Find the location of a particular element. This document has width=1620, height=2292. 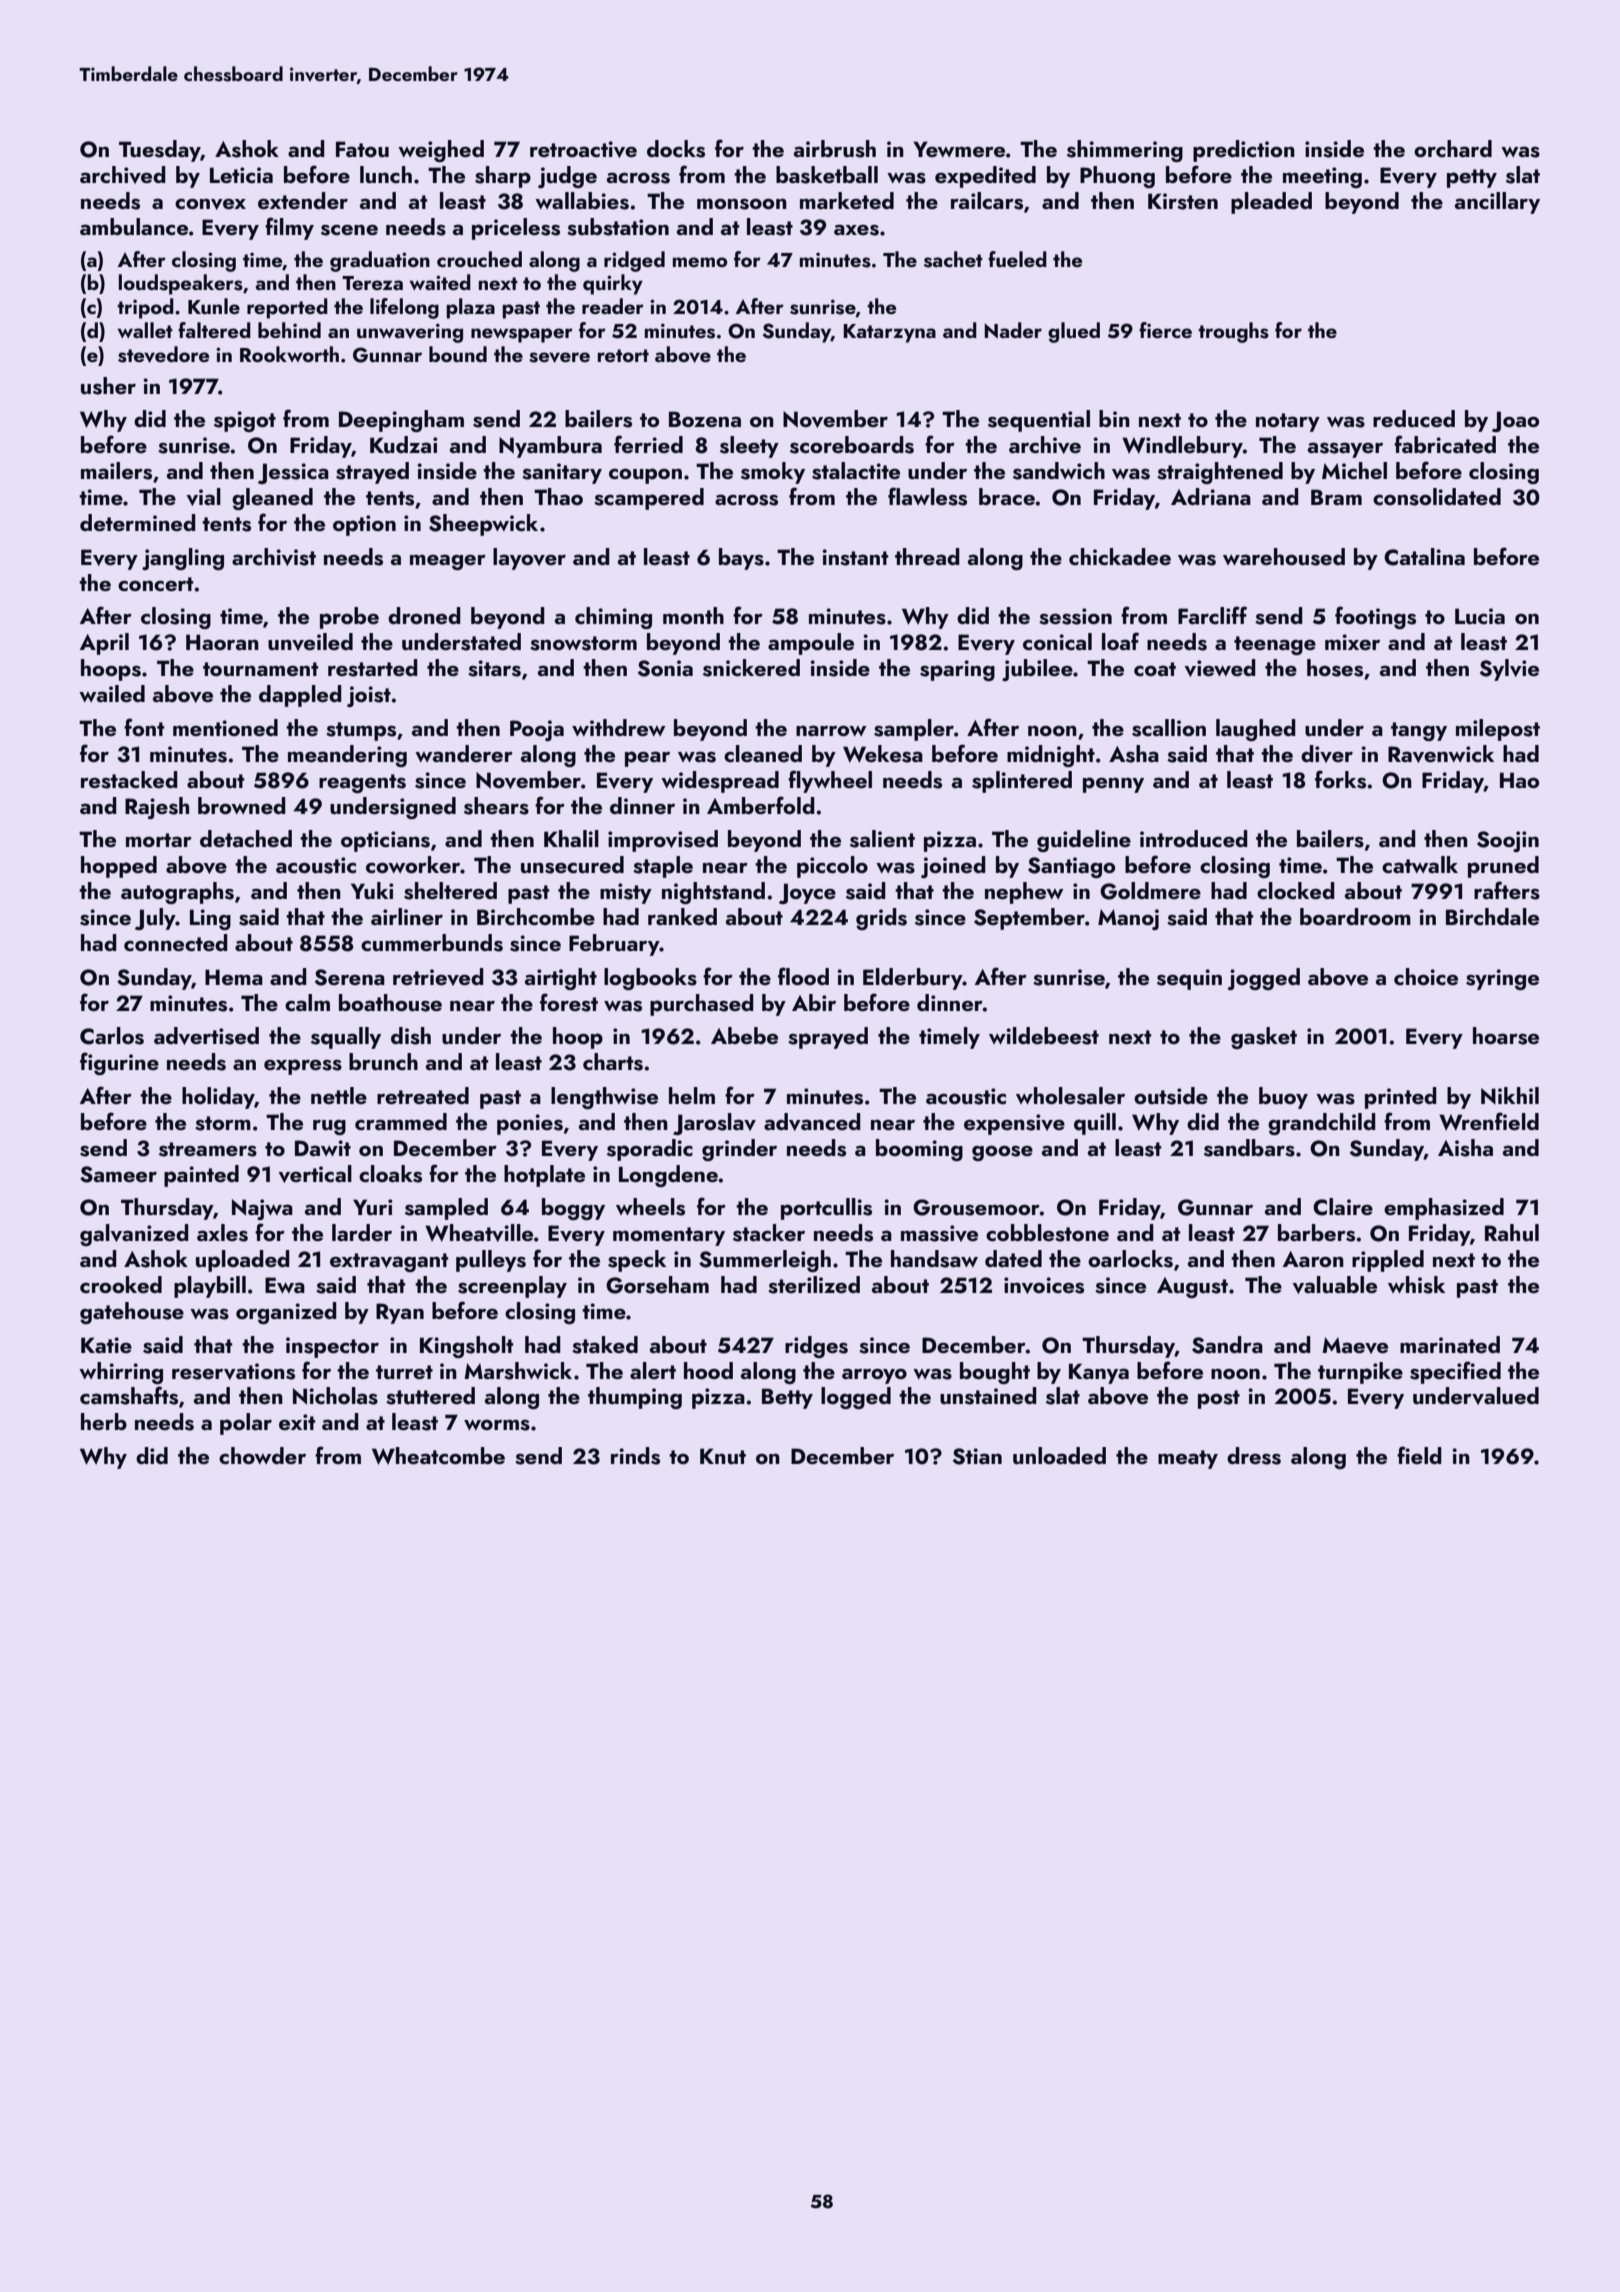

forks is located at coordinates (1340, 779).
